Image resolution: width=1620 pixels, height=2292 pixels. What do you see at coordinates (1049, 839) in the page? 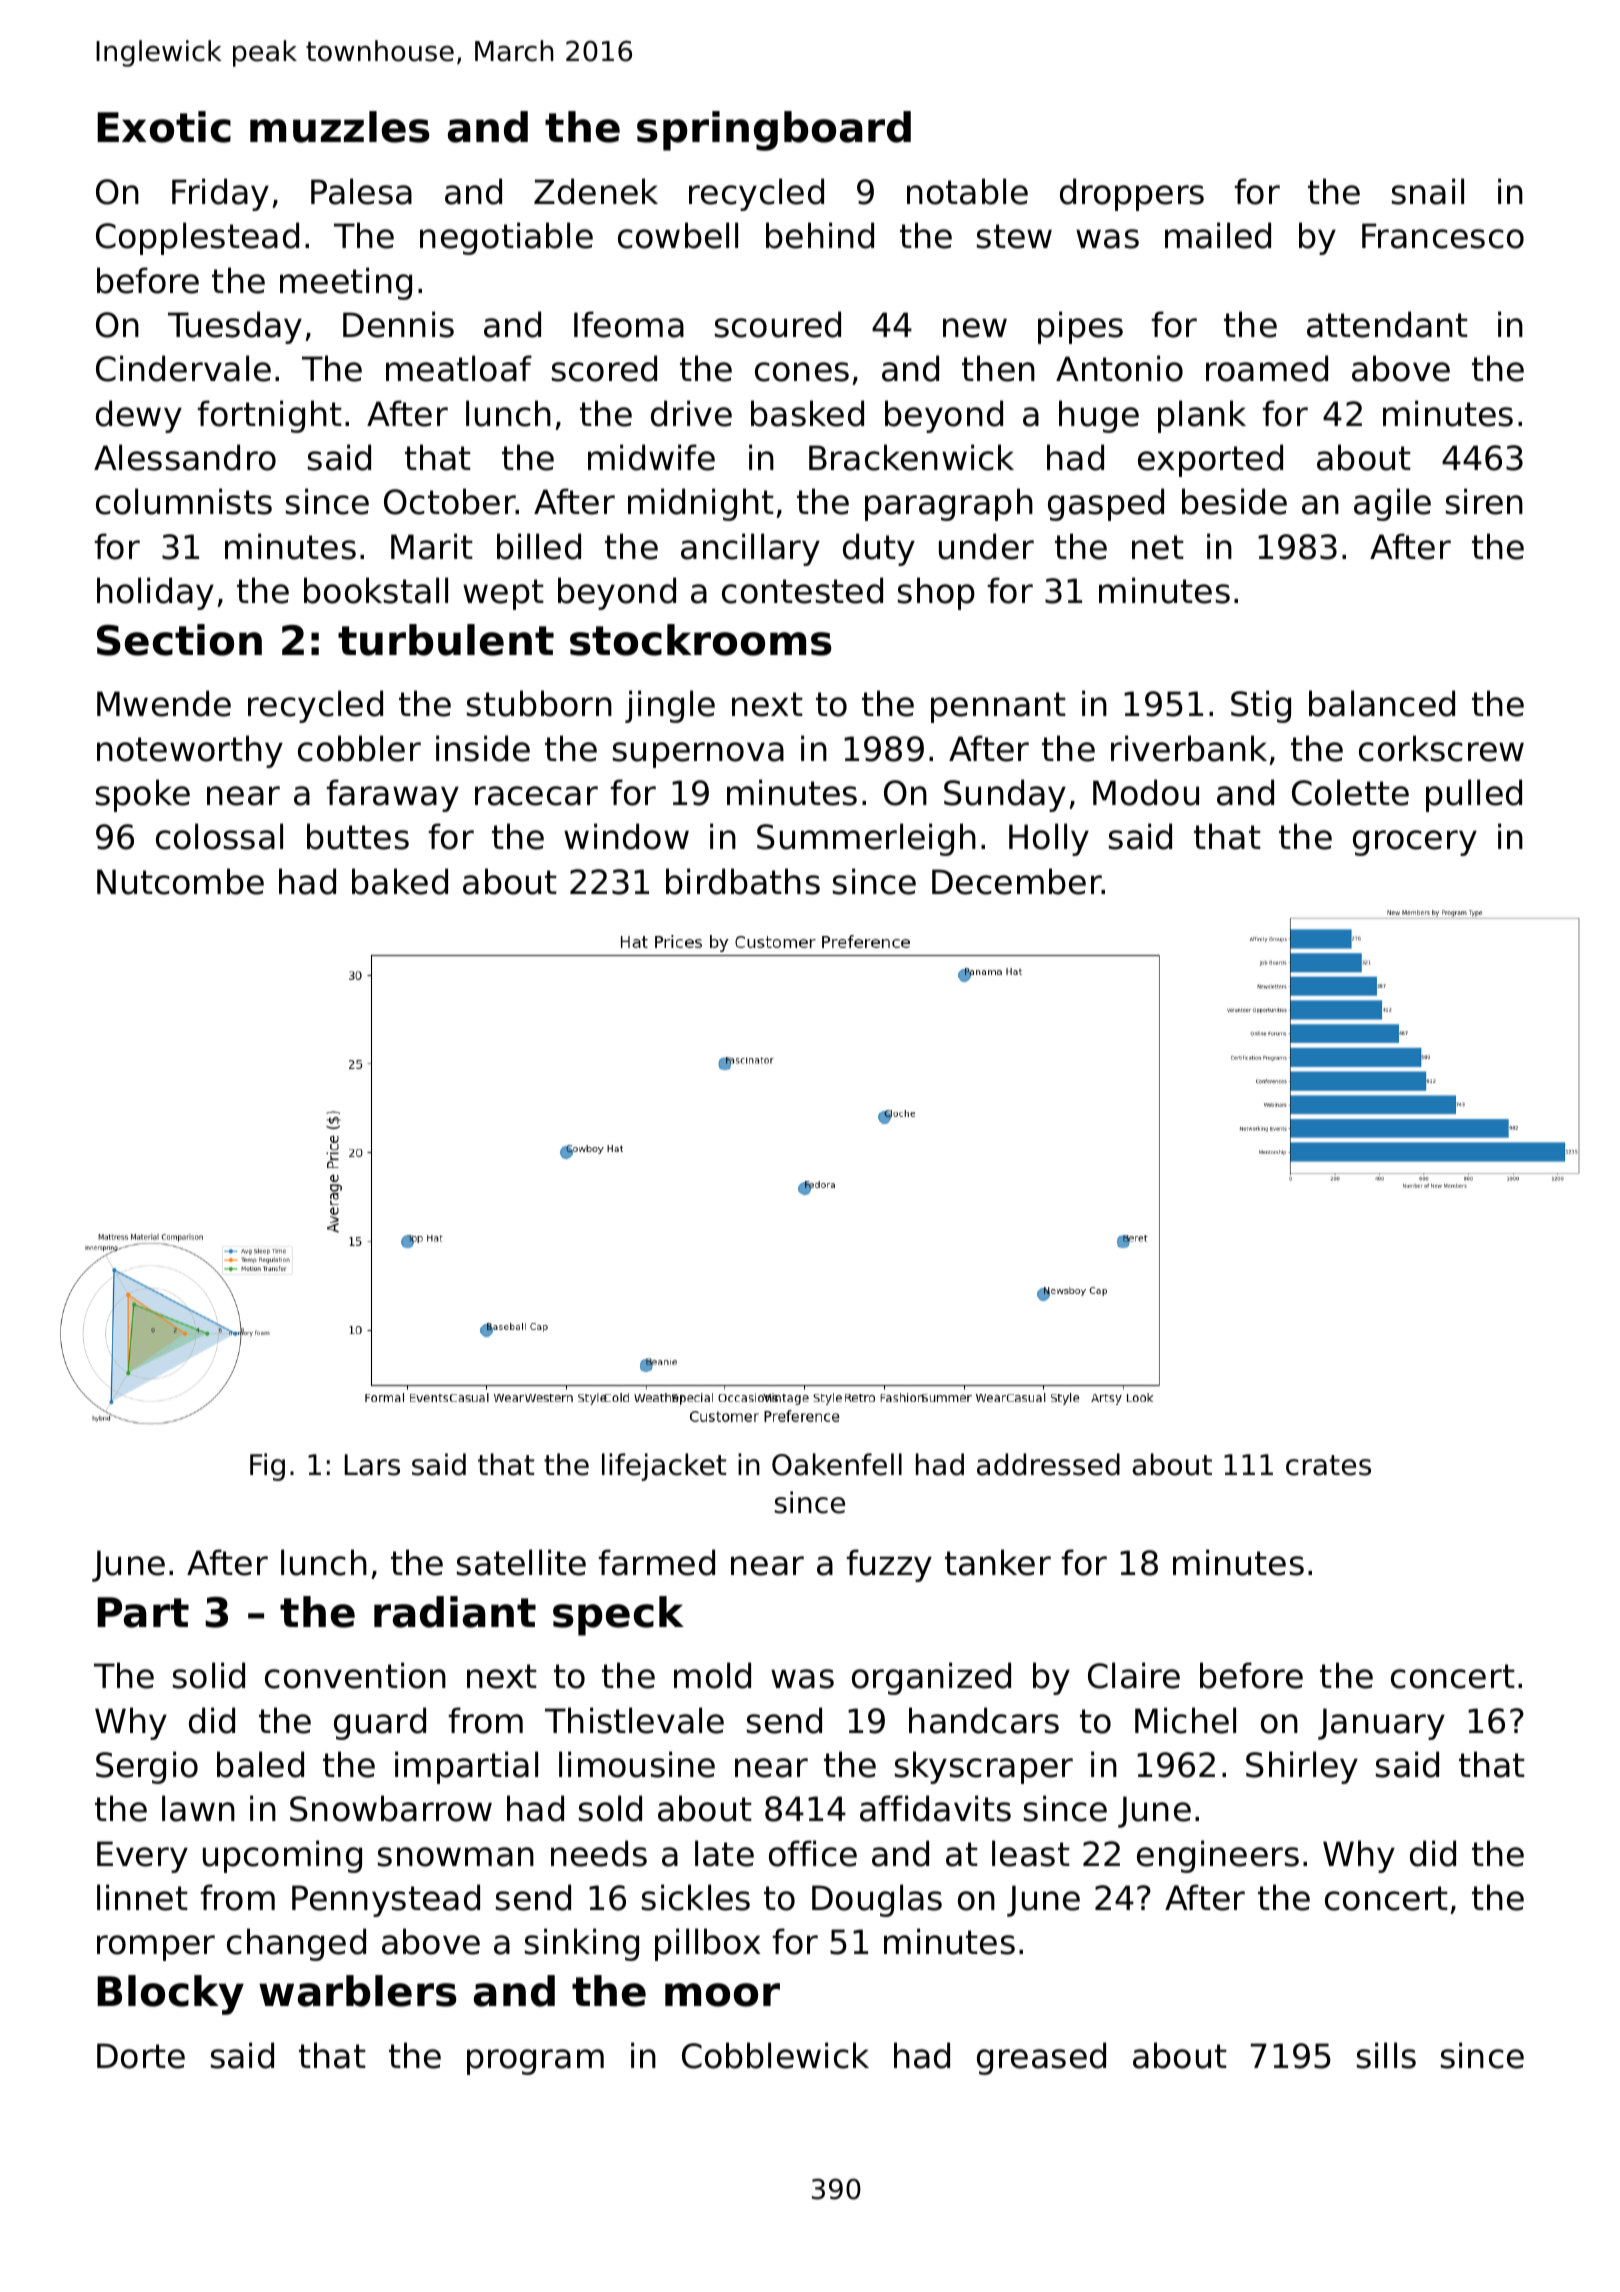
I see `Holly` at bounding box center [1049, 839].
